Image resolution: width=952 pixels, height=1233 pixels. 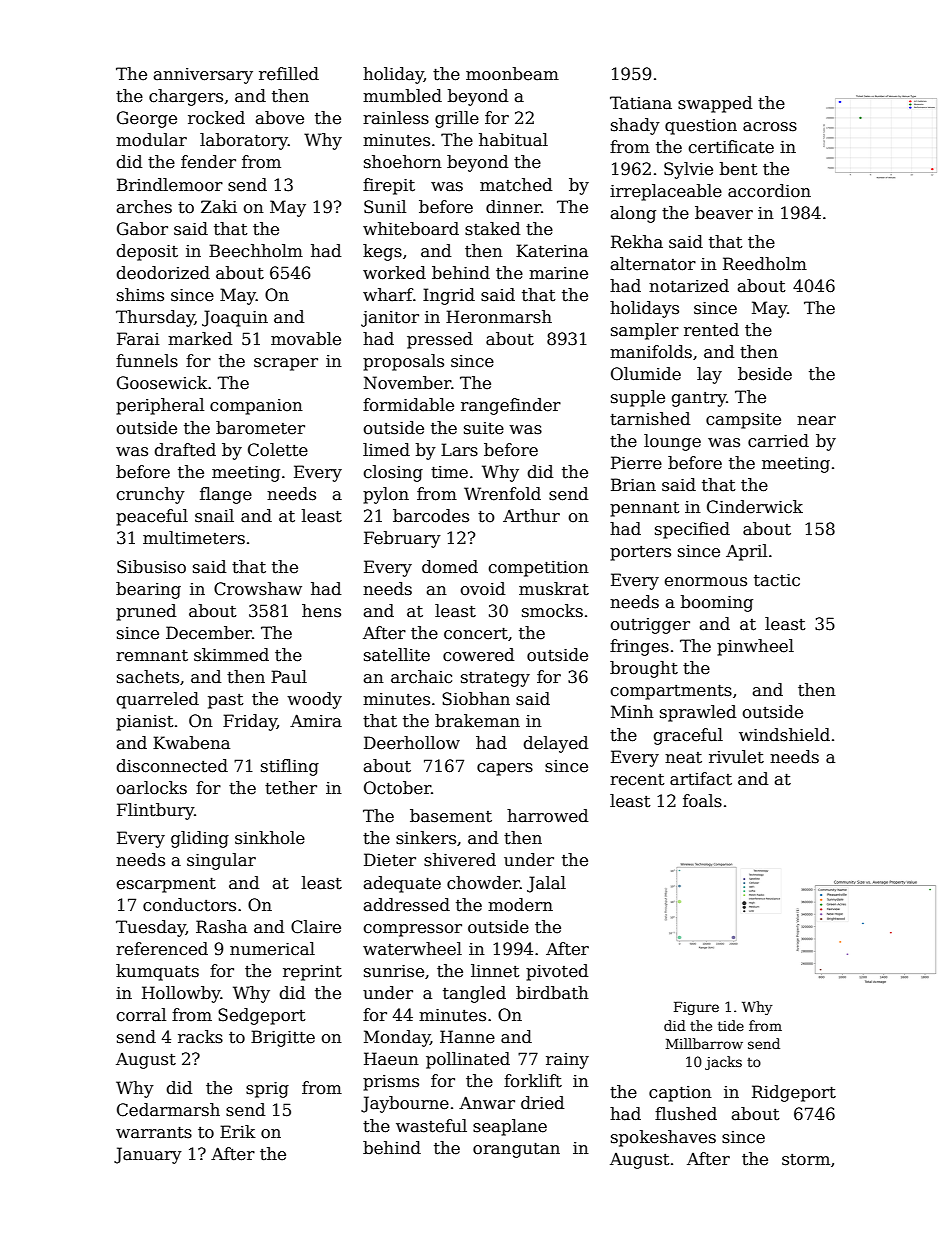 What do you see at coordinates (154, 1132) in the screenshot?
I see `warrants` at bounding box center [154, 1132].
